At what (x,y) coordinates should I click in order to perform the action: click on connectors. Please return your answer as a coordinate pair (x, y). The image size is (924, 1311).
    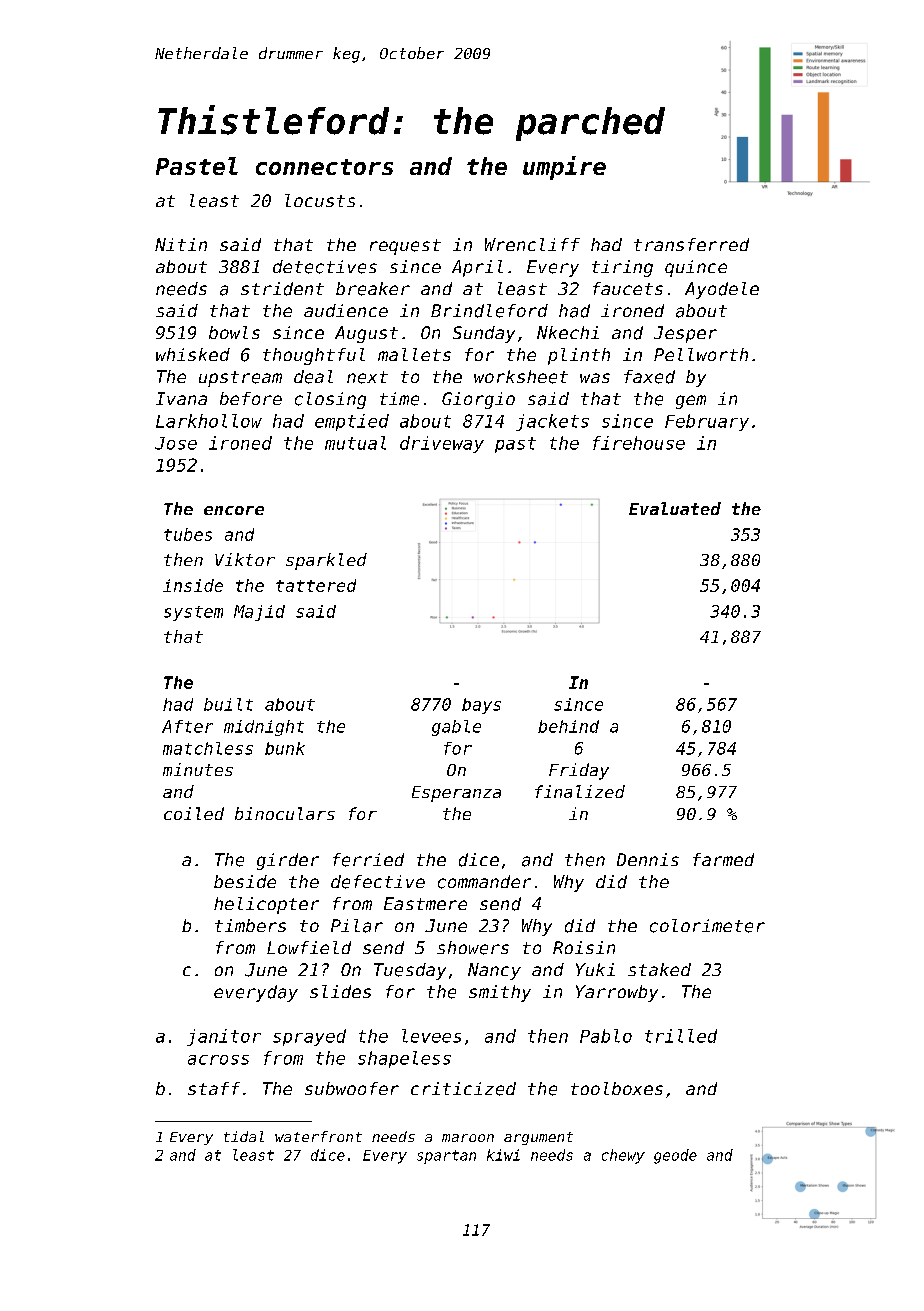
    Looking at the image, I should click on (324, 167).
